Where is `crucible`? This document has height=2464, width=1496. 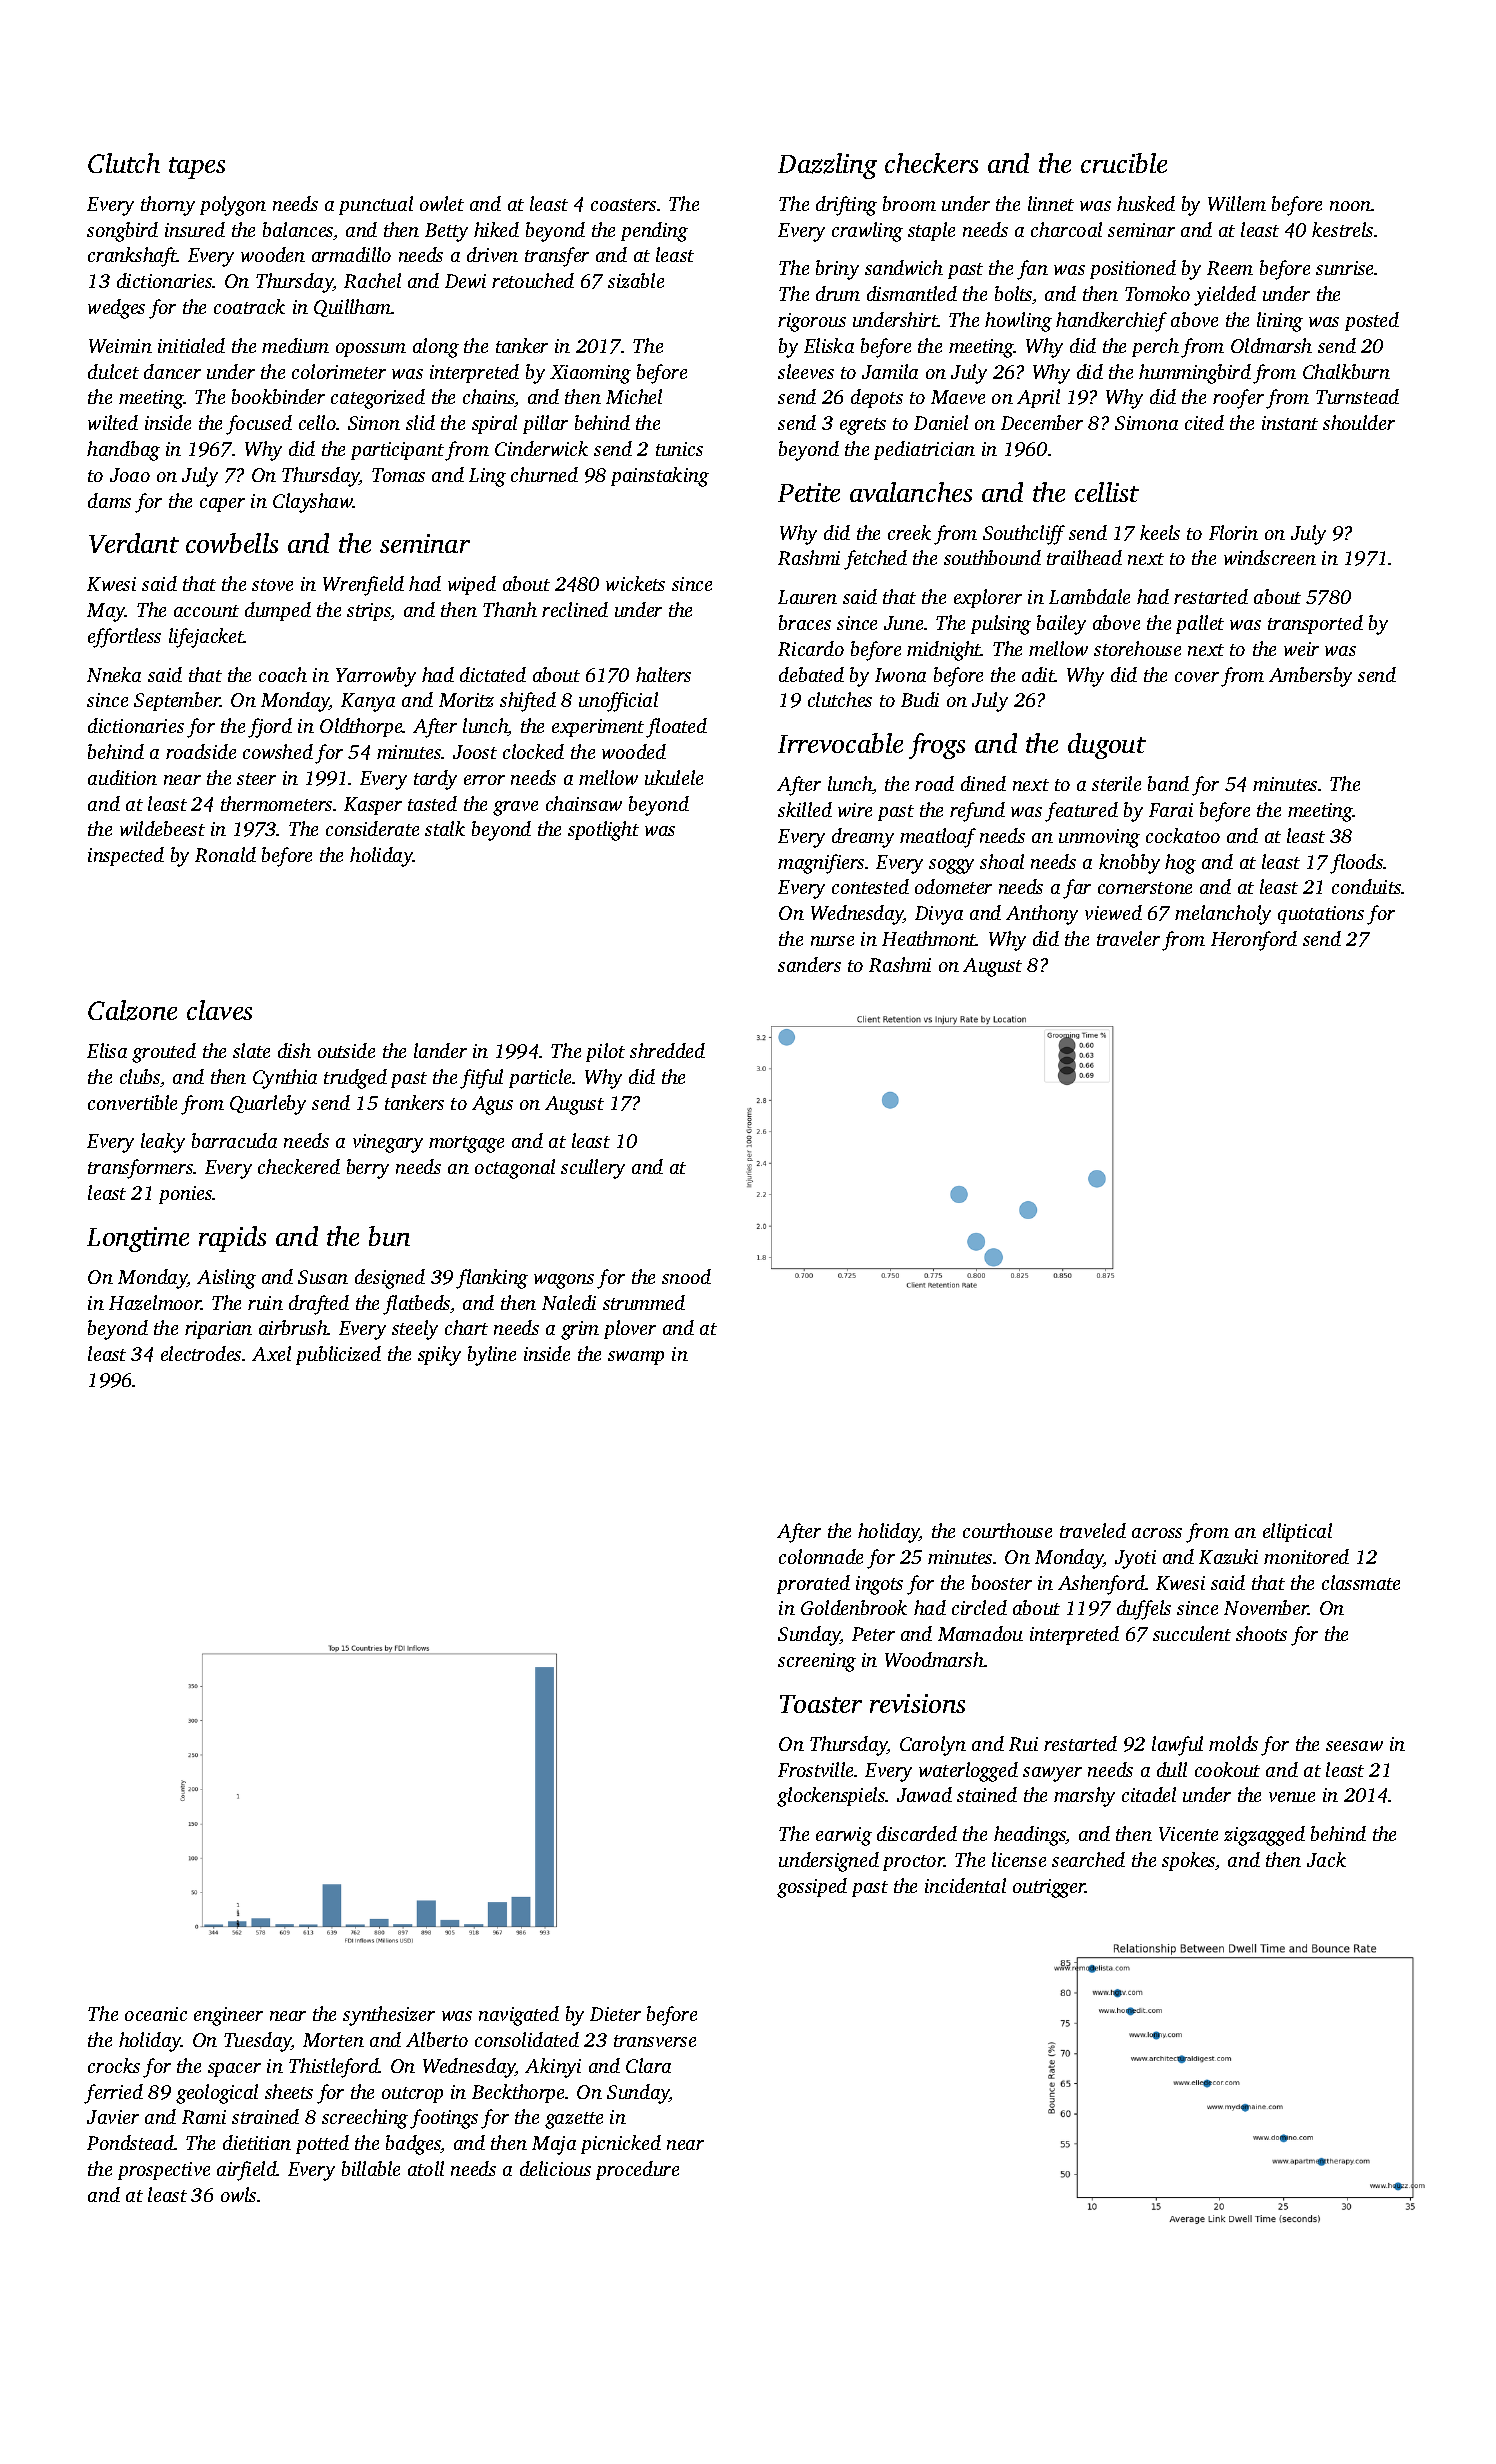
crucible is located at coordinates (1124, 163).
